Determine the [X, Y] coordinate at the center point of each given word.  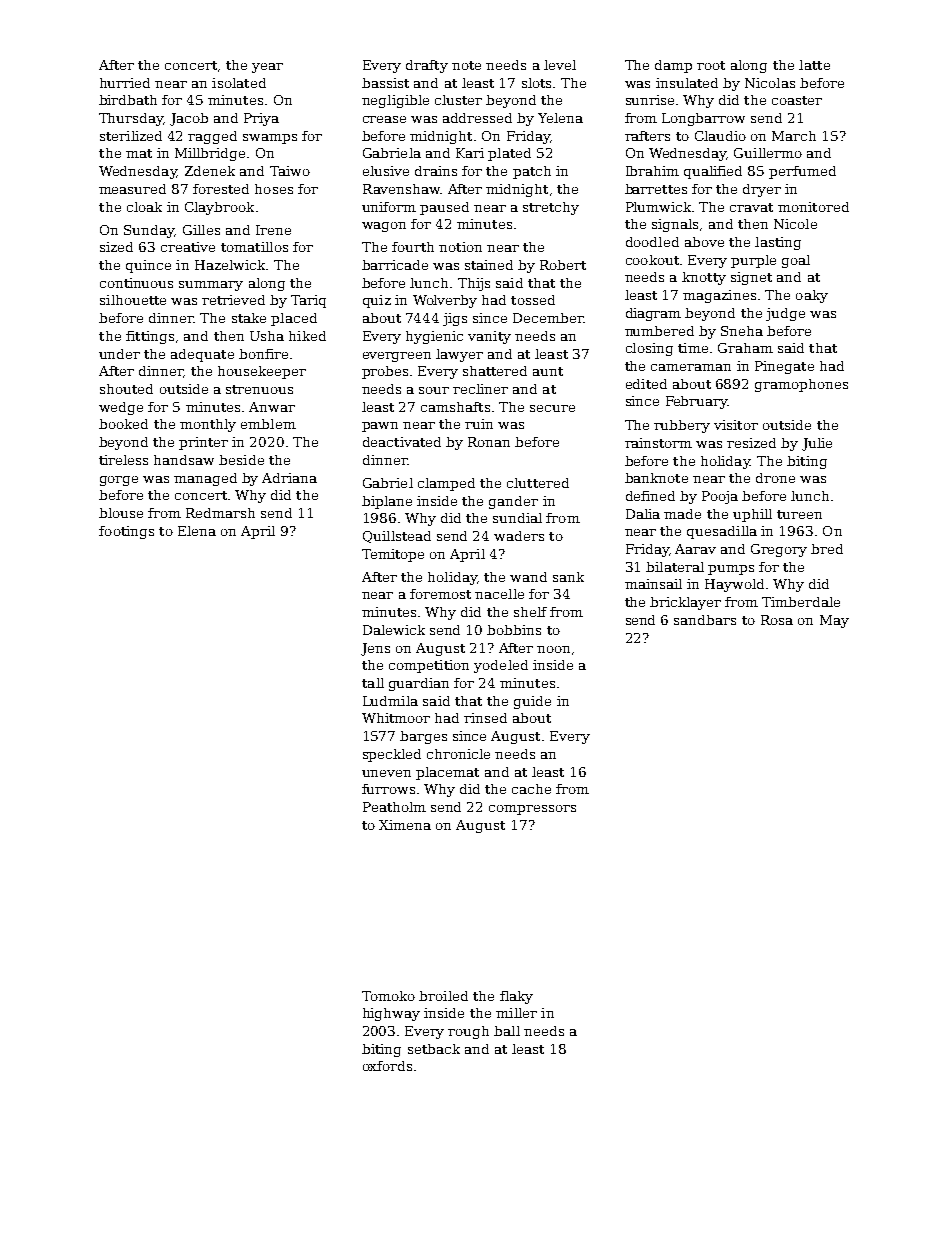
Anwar [272, 407]
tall [373, 683]
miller [516, 1013]
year [267, 68]
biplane [387, 502]
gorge [119, 481]
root [711, 65]
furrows [388, 789]
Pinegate [784, 367]
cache [531, 789]
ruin [479, 424]
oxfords [387, 1066]
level [560, 65]
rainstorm [658, 443]
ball [507, 1031]
